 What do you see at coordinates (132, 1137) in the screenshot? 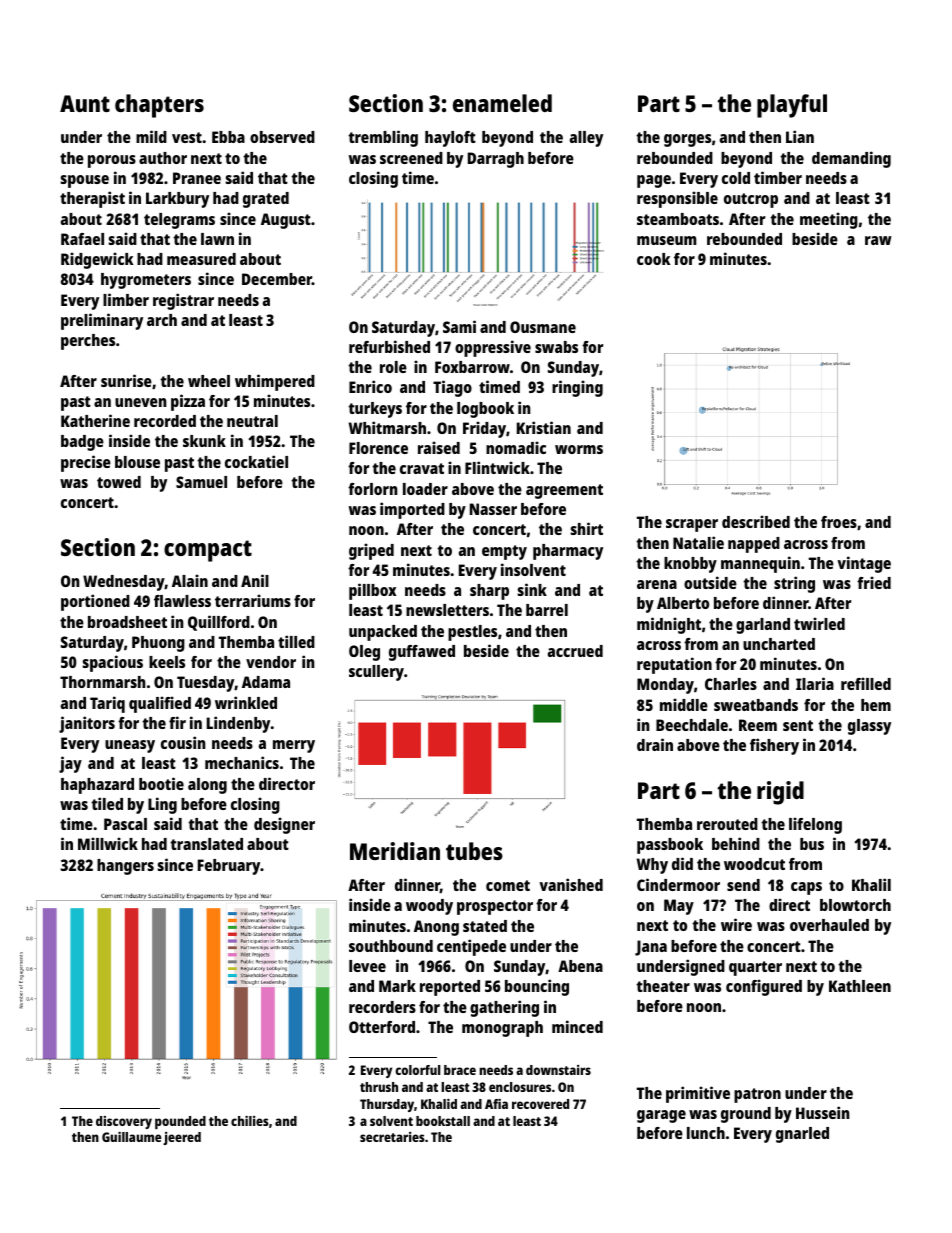
I see `Guillaume` at bounding box center [132, 1137].
